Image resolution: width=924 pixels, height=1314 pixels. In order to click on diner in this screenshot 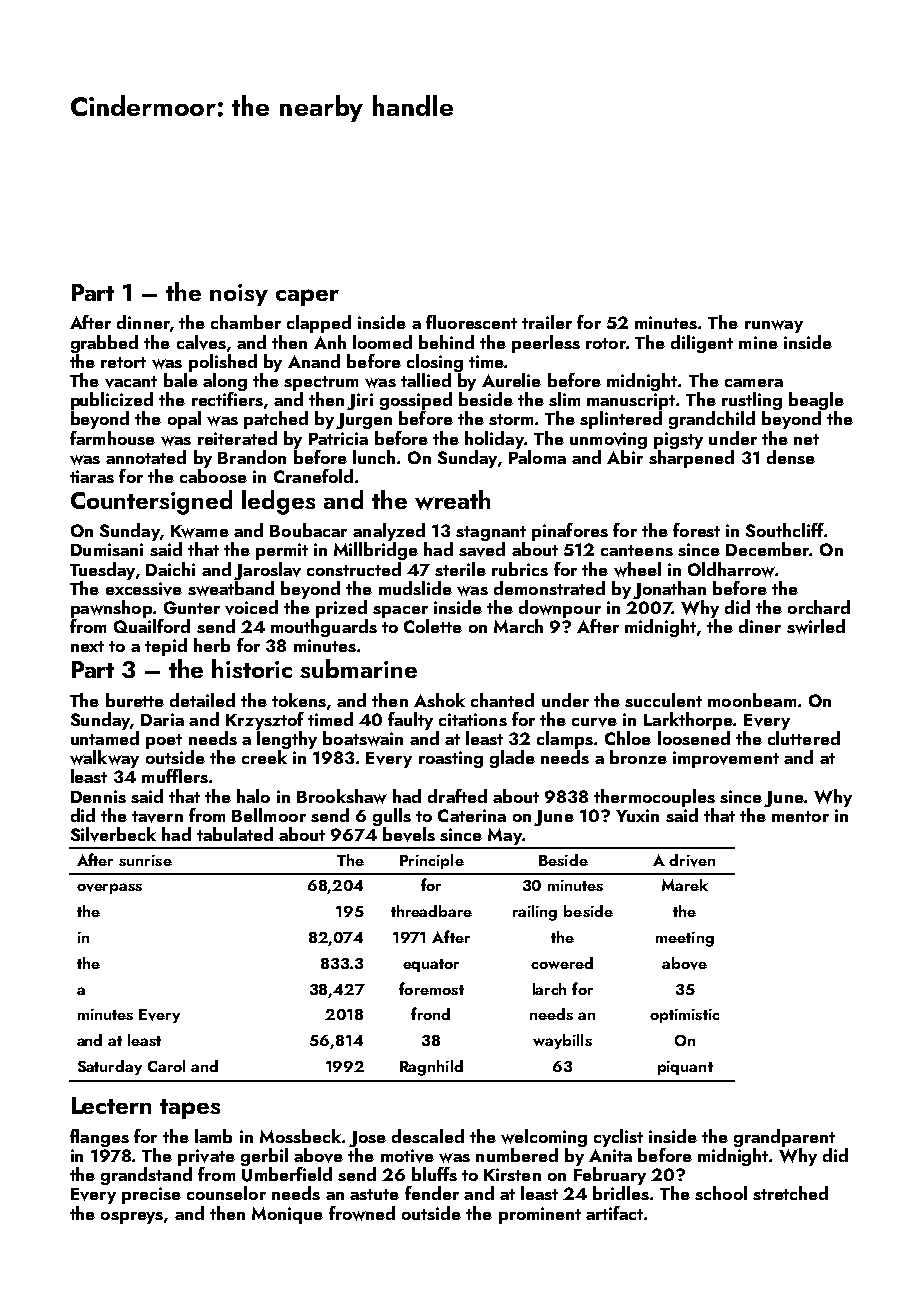, I will do `click(760, 626)`.
